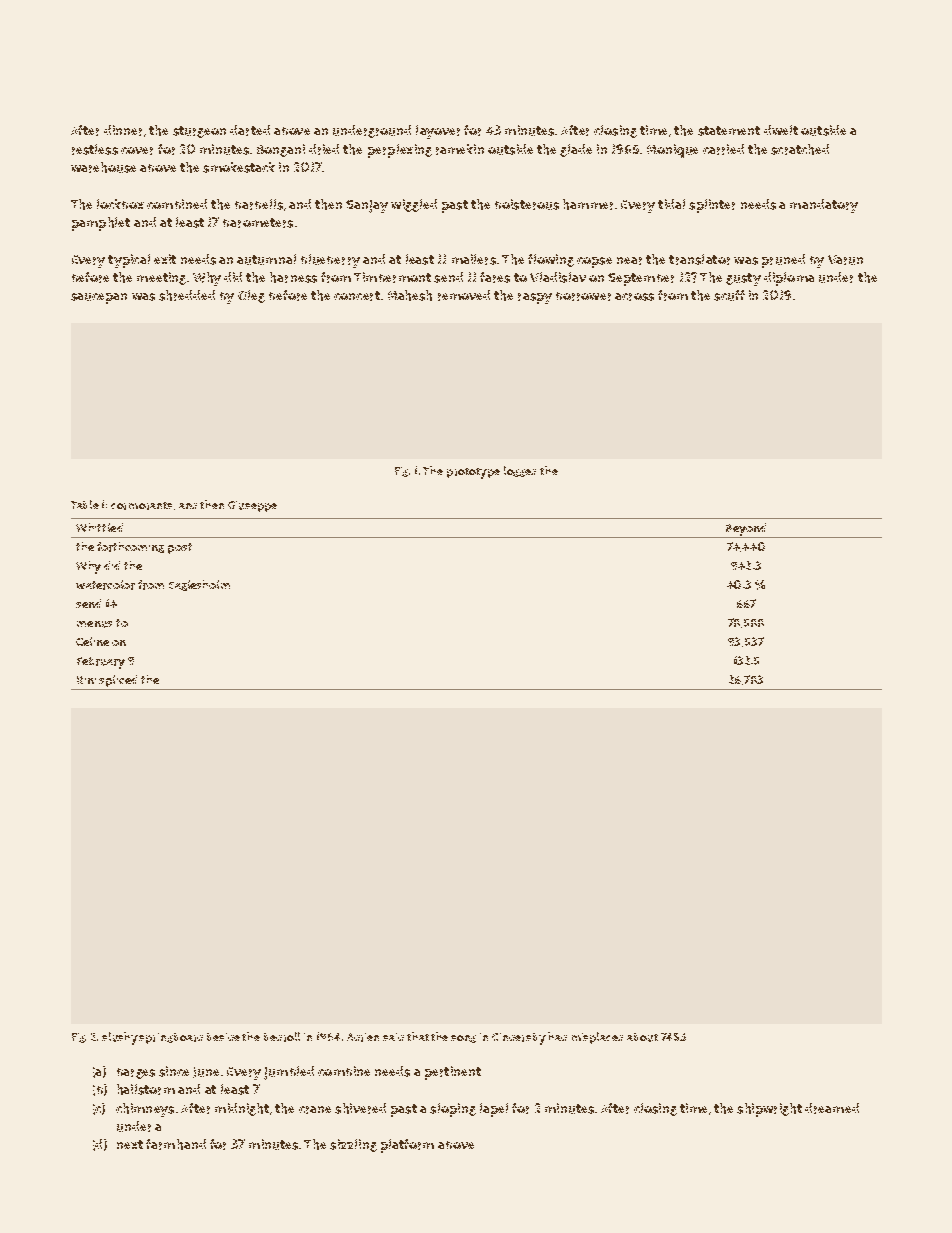 This screenshot has height=1233, width=952. Describe the element at coordinates (85, 504) in the screenshot. I see `Table` at that location.
